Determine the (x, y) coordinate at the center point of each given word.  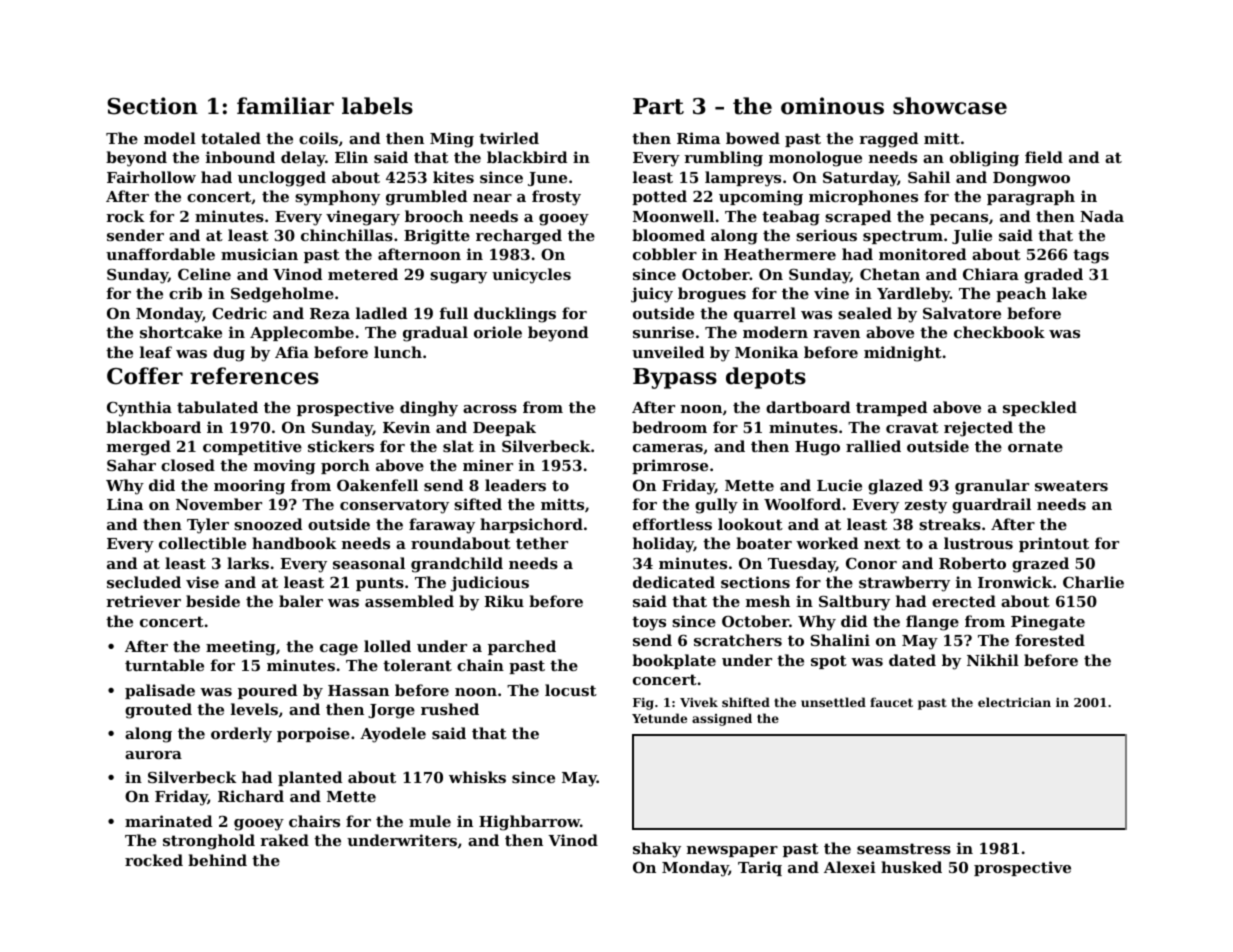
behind (217, 860)
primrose (670, 466)
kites (453, 177)
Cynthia (139, 409)
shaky (657, 850)
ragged (888, 140)
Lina (125, 504)
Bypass (675, 378)
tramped (891, 408)
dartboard (808, 407)
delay (303, 159)
